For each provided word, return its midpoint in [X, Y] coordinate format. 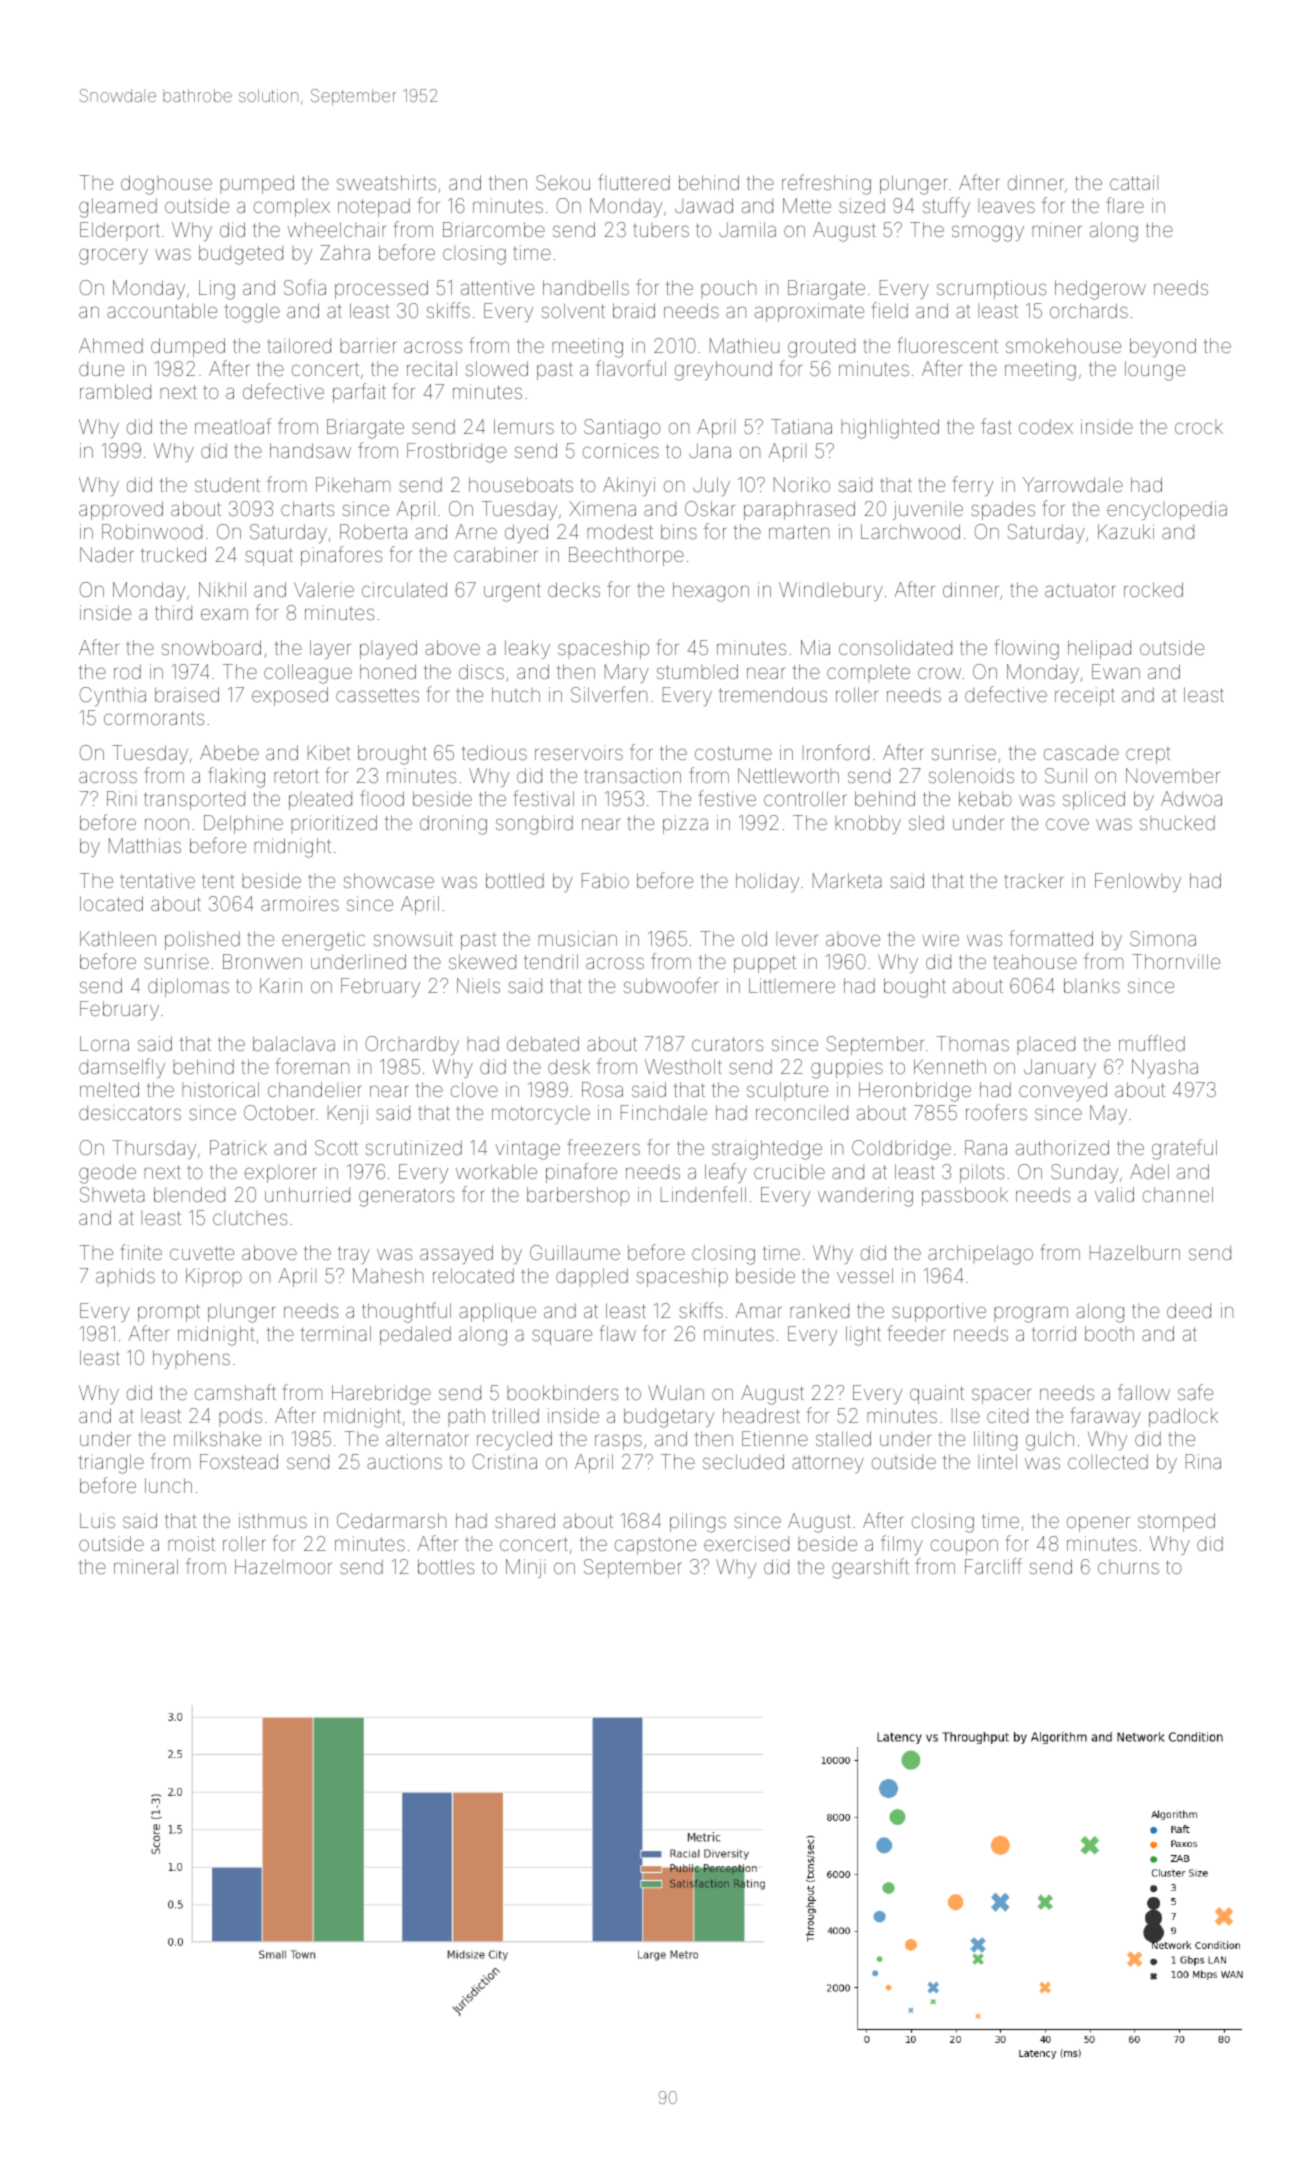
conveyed [1063, 1091]
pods [240, 1417]
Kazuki [1126, 531]
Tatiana [801, 426]
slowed [497, 368]
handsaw [310, 450]
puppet [765, 964]
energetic [323, 941]
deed [1189, 1310]
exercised [746, 1543]
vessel [865, 1275]
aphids [125, 1277]
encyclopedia [1167, 510]
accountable [162, 310]
